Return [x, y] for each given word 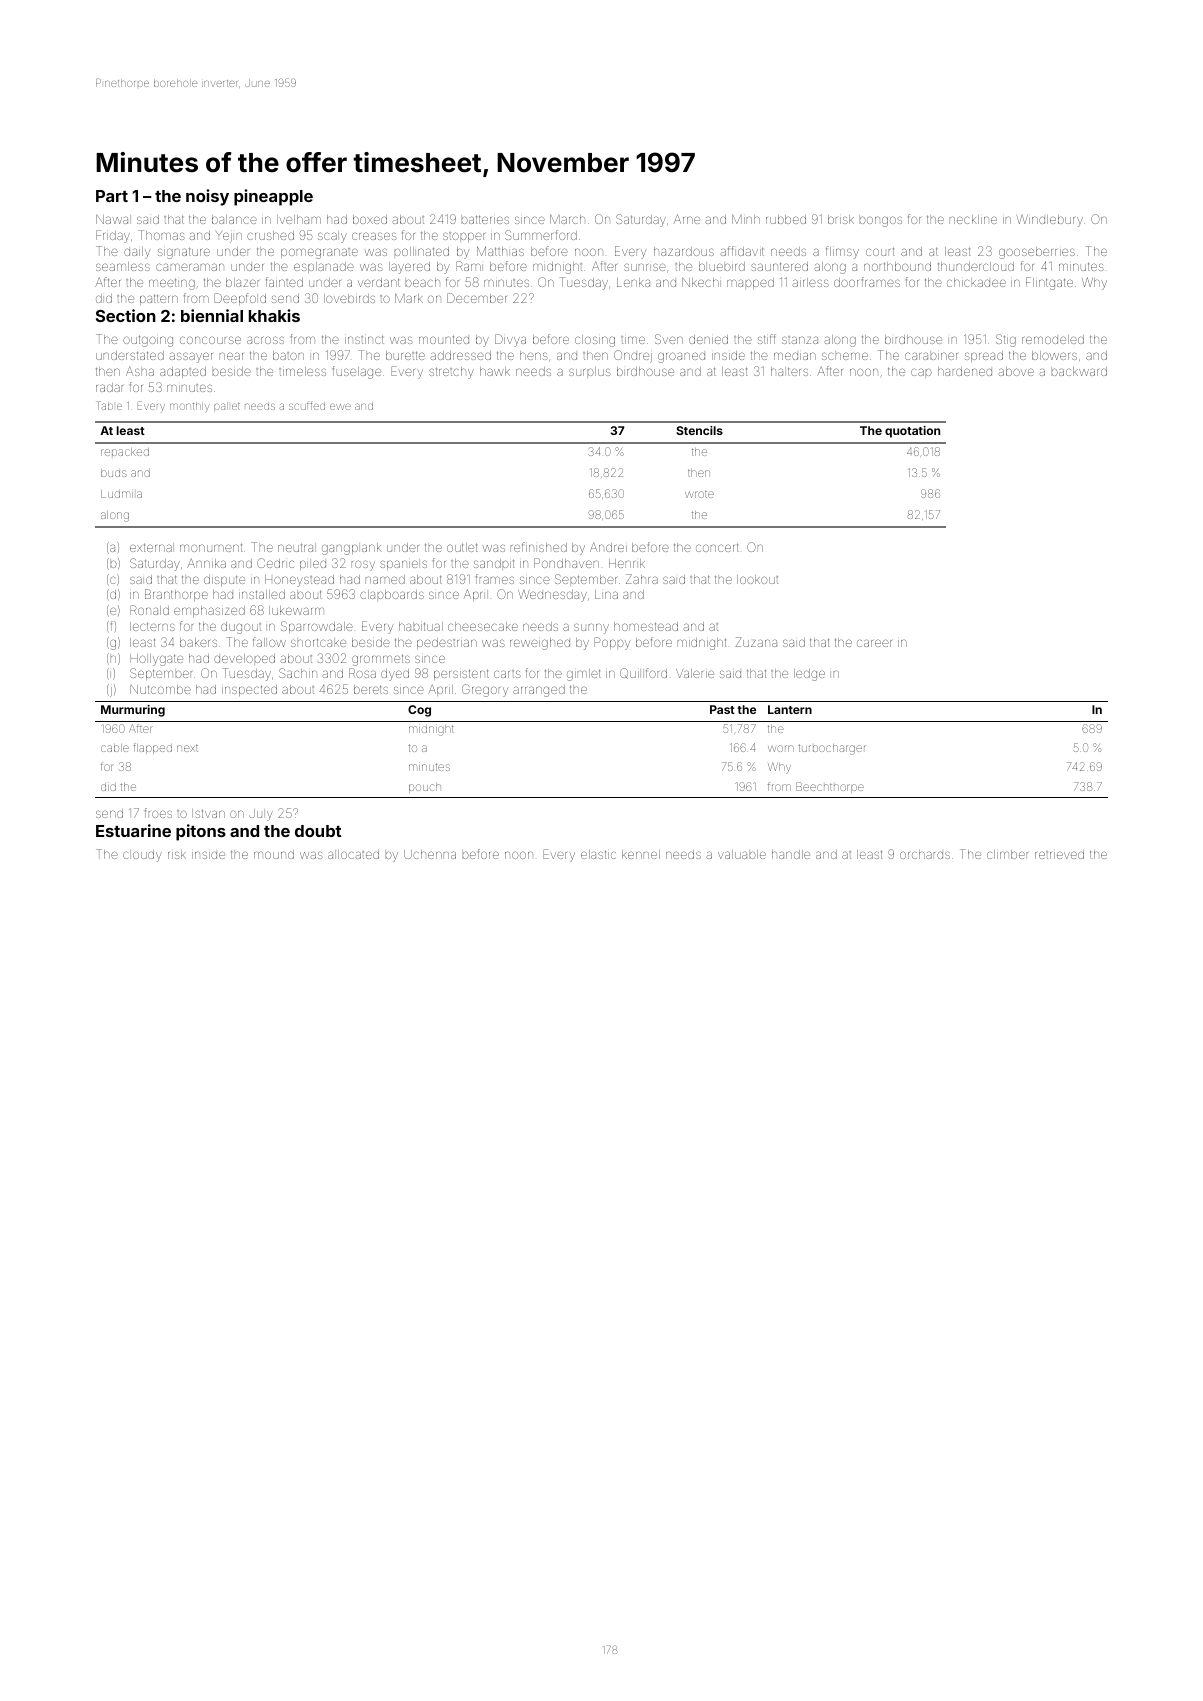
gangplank [351, 549]
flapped [152, 748]
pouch [425, 788]
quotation [912, 432]
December [477, 298]
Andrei [608, 547]
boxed [370, 219]
